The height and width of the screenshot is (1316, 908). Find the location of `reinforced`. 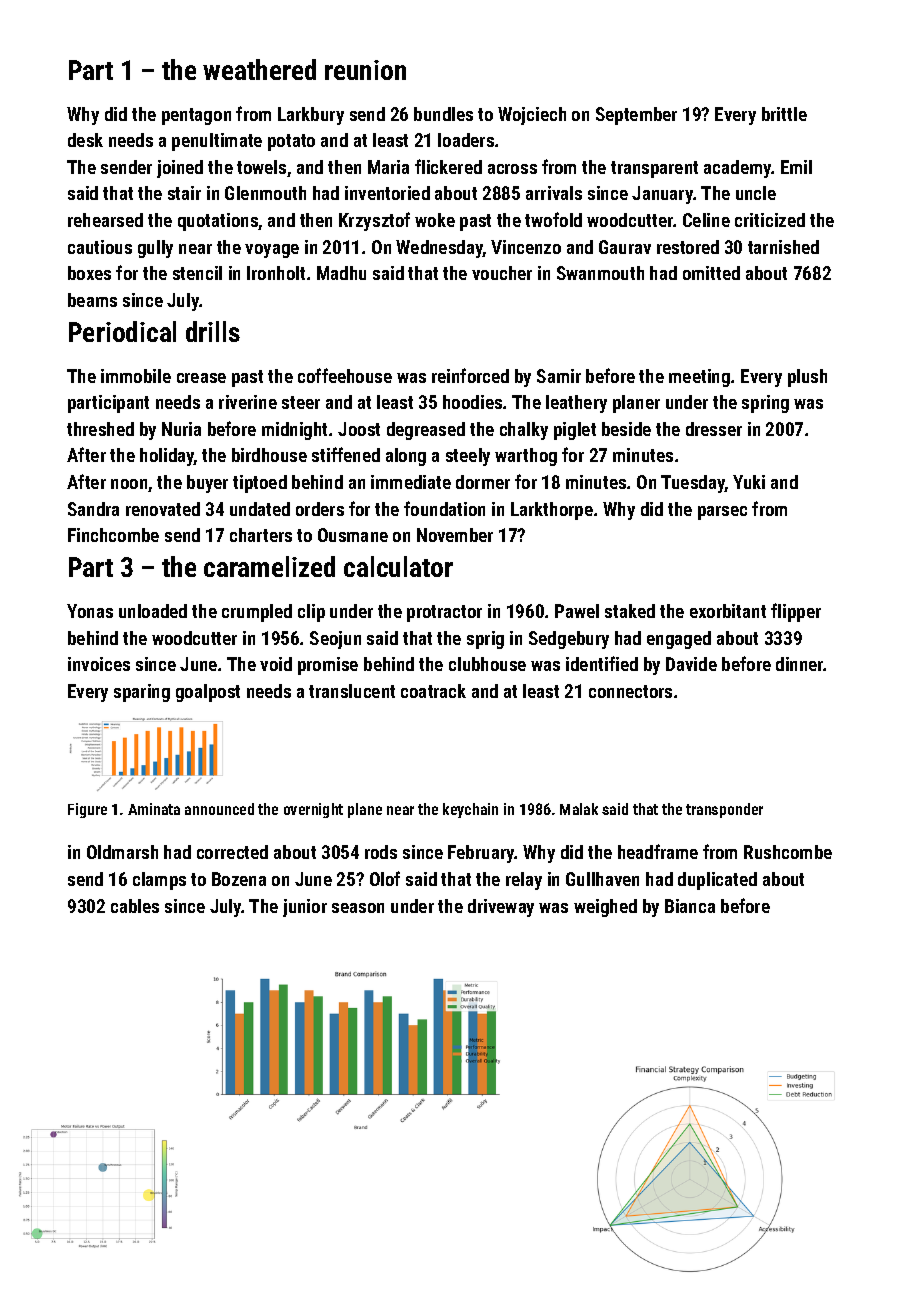

reinforced is located at coordinates (470, 375).
